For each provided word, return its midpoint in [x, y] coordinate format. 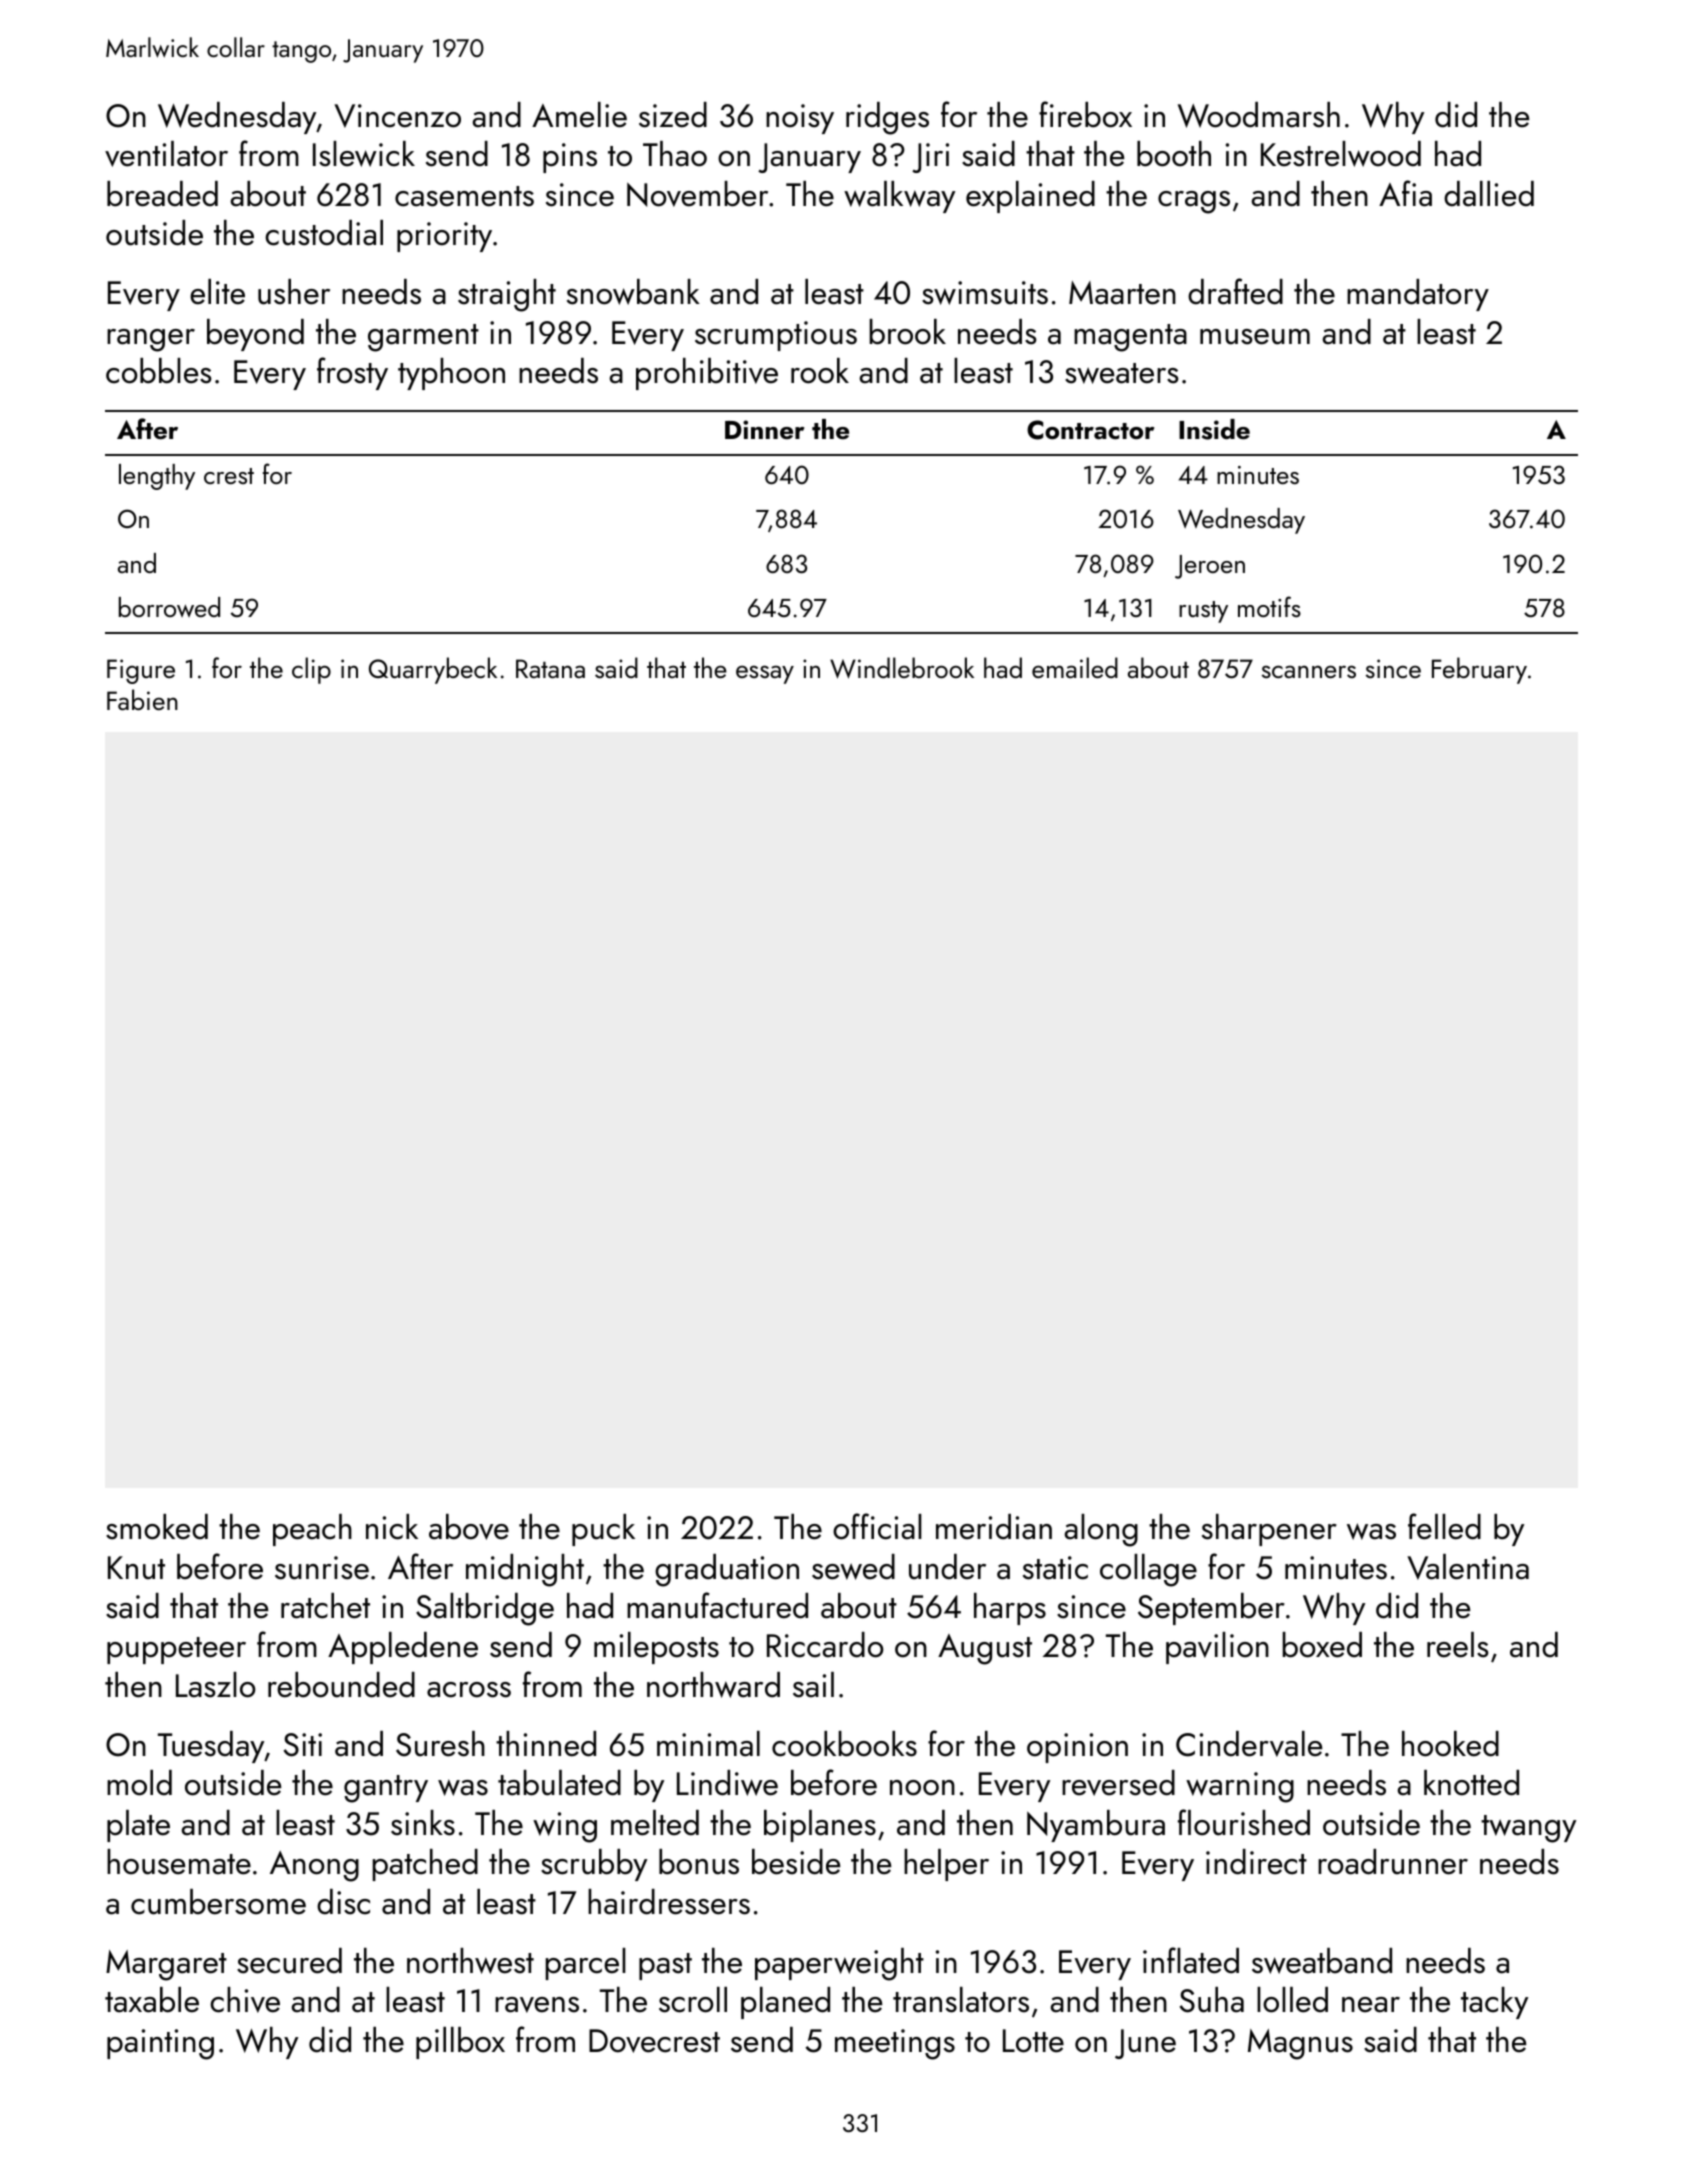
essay [765, 674]
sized [673, 115]
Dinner [764, 430]
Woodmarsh [1259, 115]
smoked [157, 1527]
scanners [1309, 671]
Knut [136, 1568]
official [877, 1526]
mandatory [1418, 295]
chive [245, 2000]
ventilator [166, 154]
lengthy [157, 477]
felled [1444, 1526]
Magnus [1300, 2044]
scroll [693, 2000]
